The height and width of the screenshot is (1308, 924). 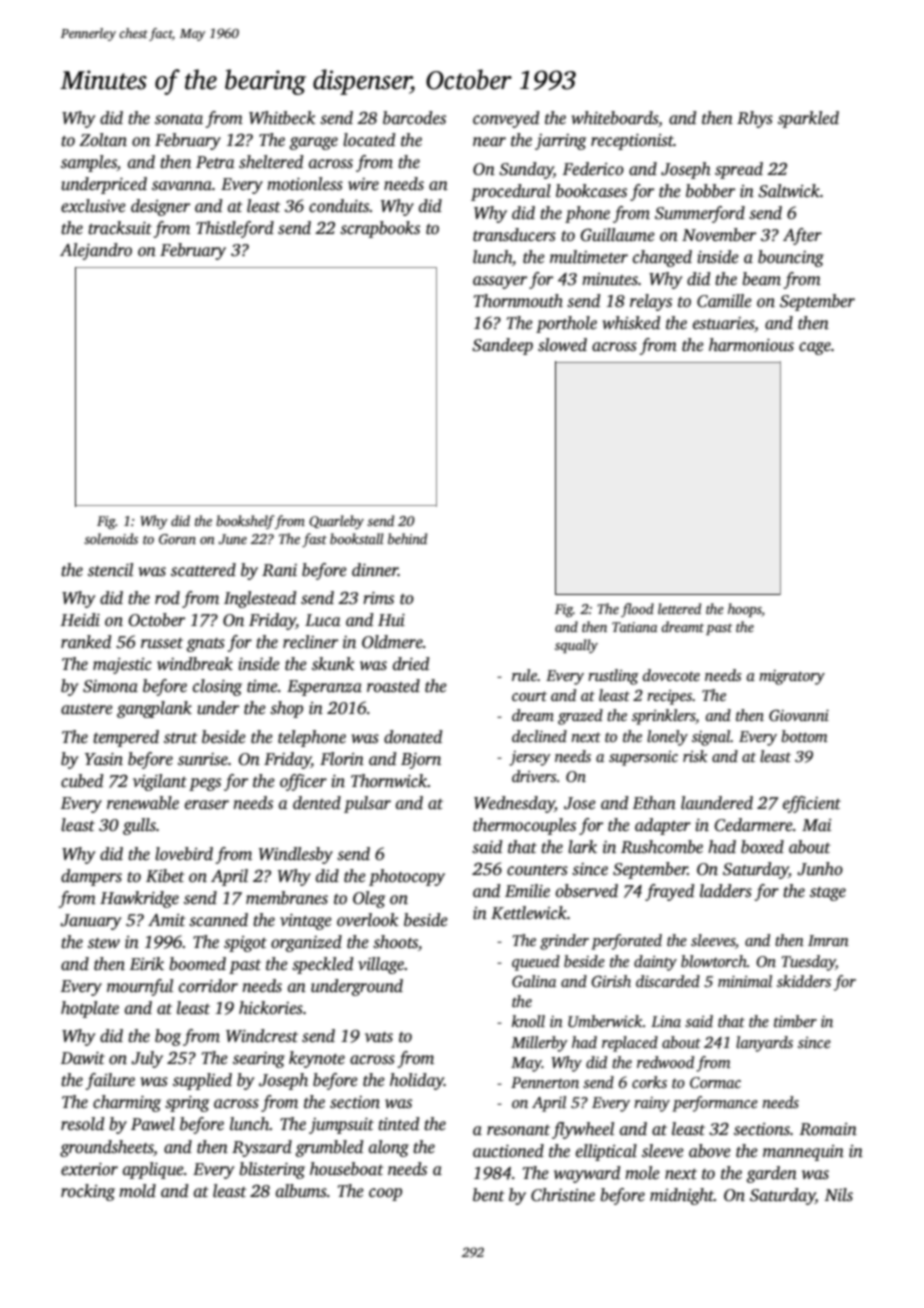 I want to click on tracksuit, so click(x=120, y=228).
